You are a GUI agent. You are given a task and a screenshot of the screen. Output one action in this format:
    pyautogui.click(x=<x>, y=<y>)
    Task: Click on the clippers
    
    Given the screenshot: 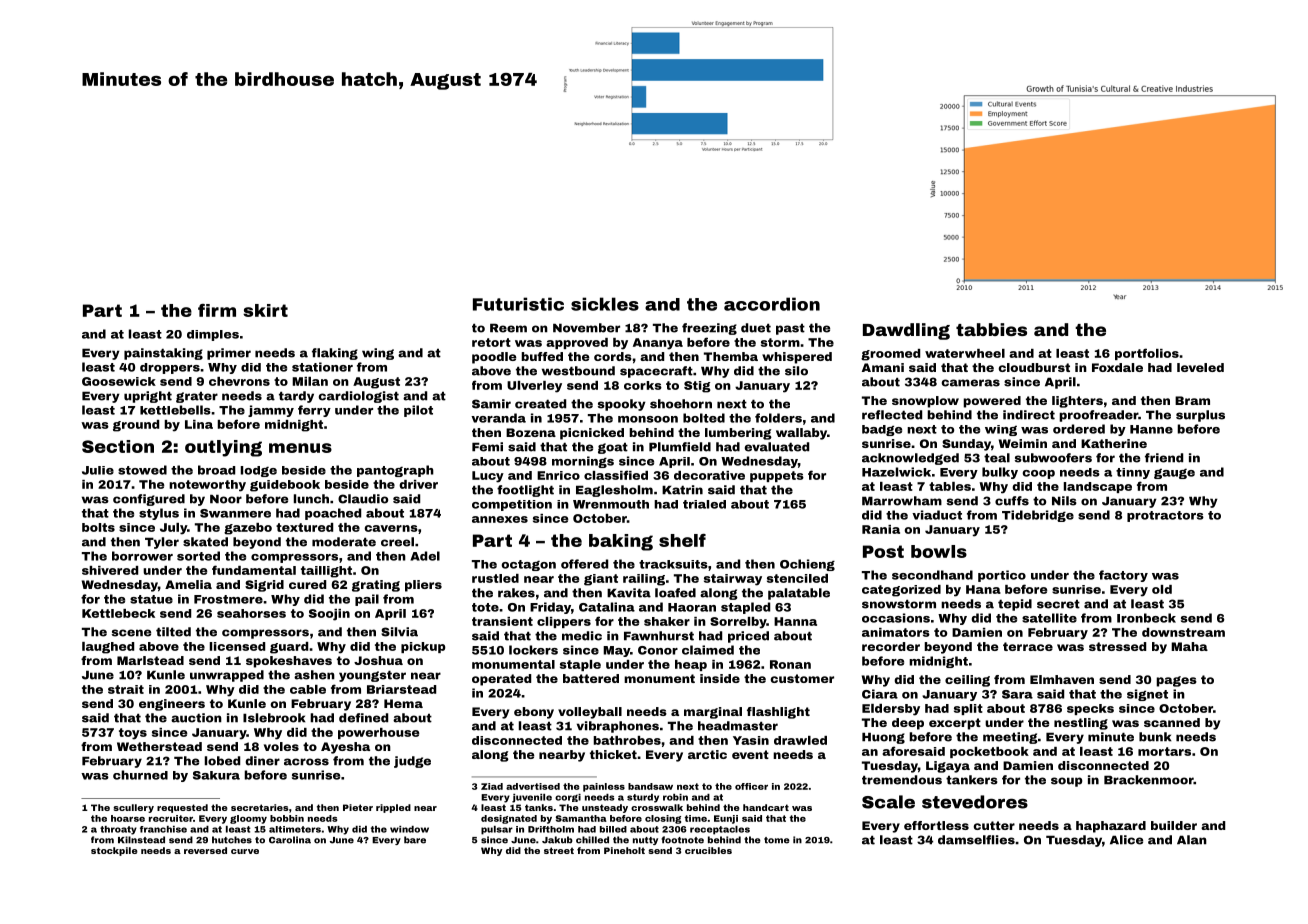 What is the action you would take?
    pyautogui.click(x=564, y=622)
